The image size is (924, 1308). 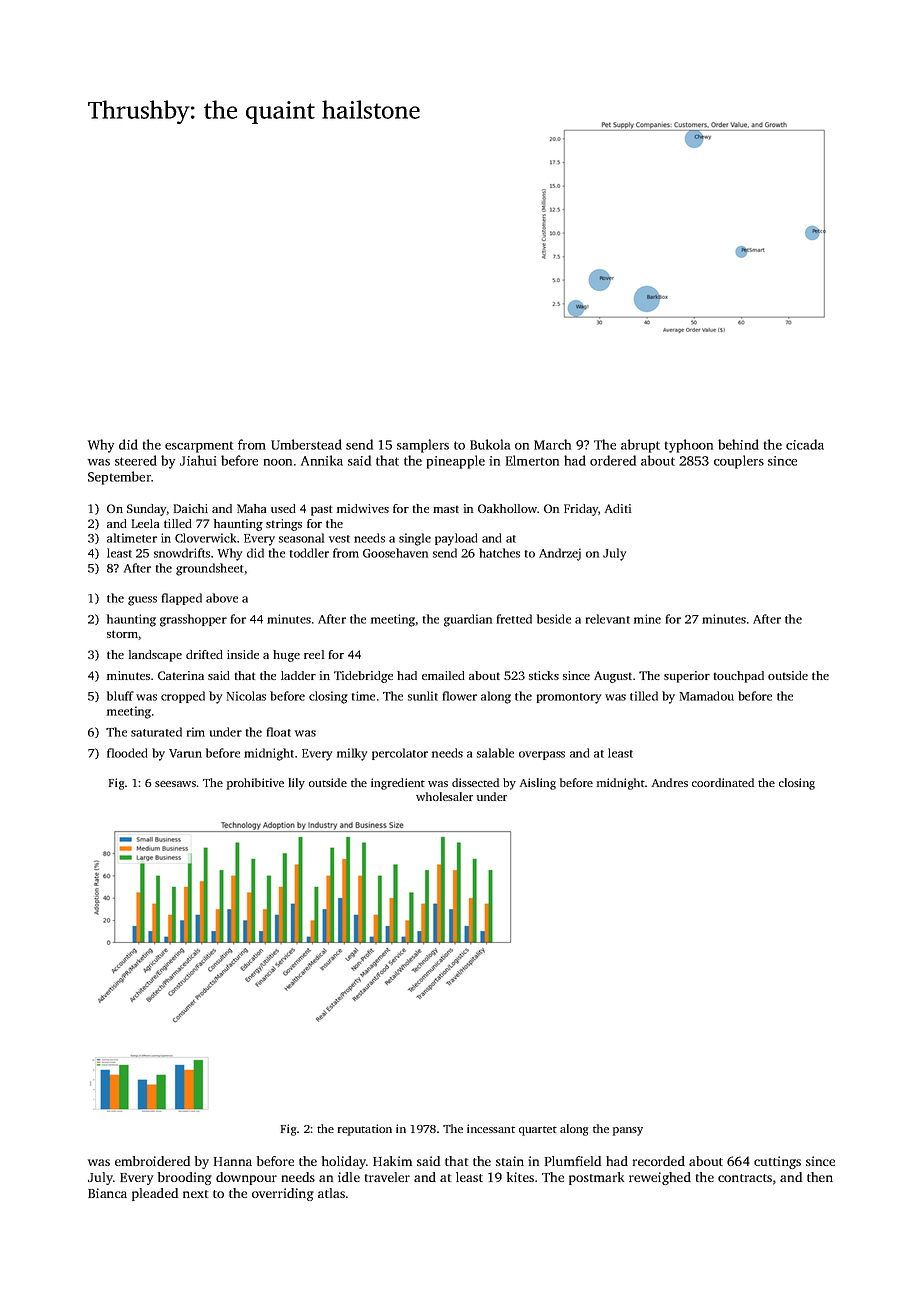 I want to click on Elmerton, so click(x=532, y=460).
